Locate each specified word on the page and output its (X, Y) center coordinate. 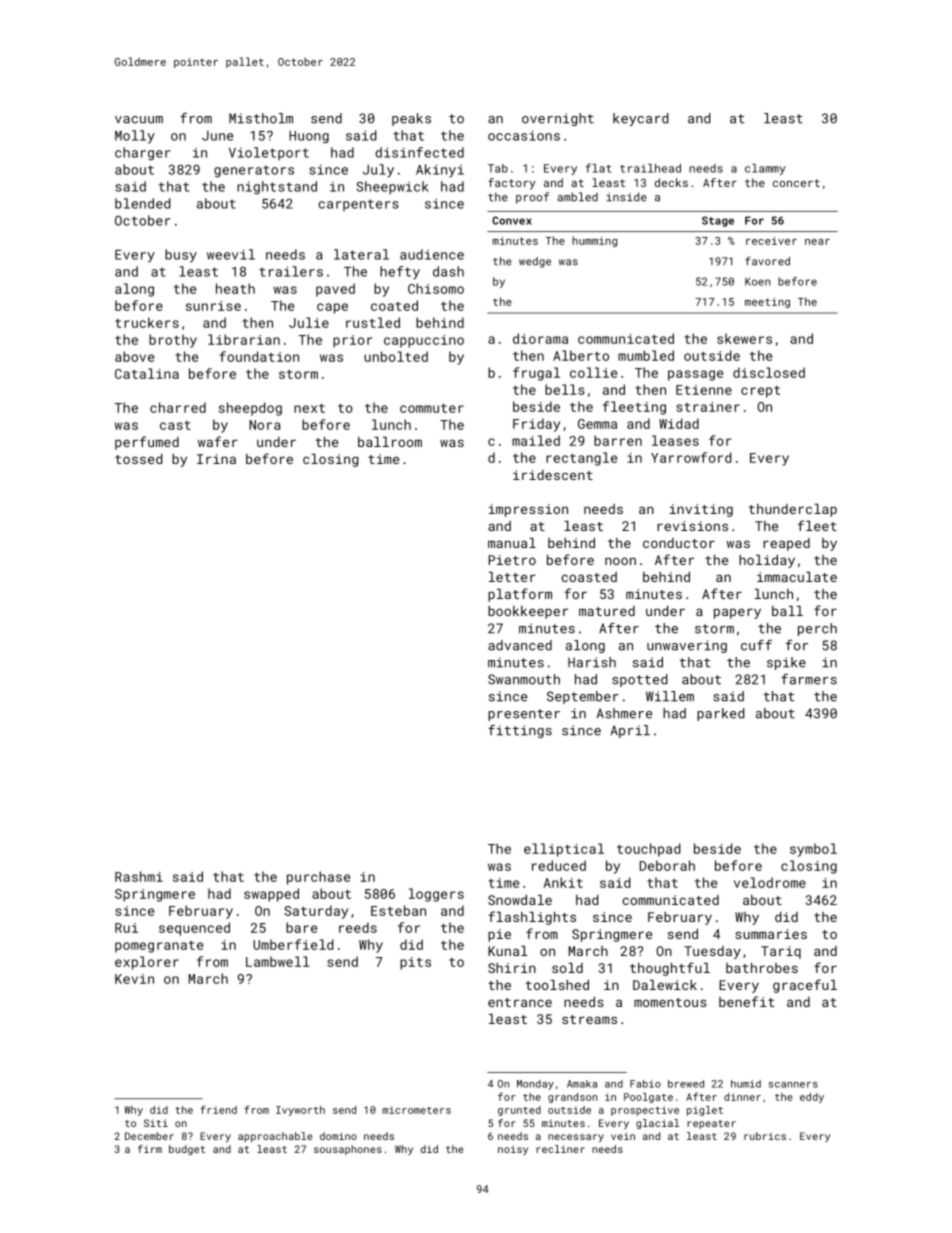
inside (626, 197)
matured (607, 611)
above (134, 356)
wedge (535, 262)
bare (301, 927)
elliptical (564, 850)
